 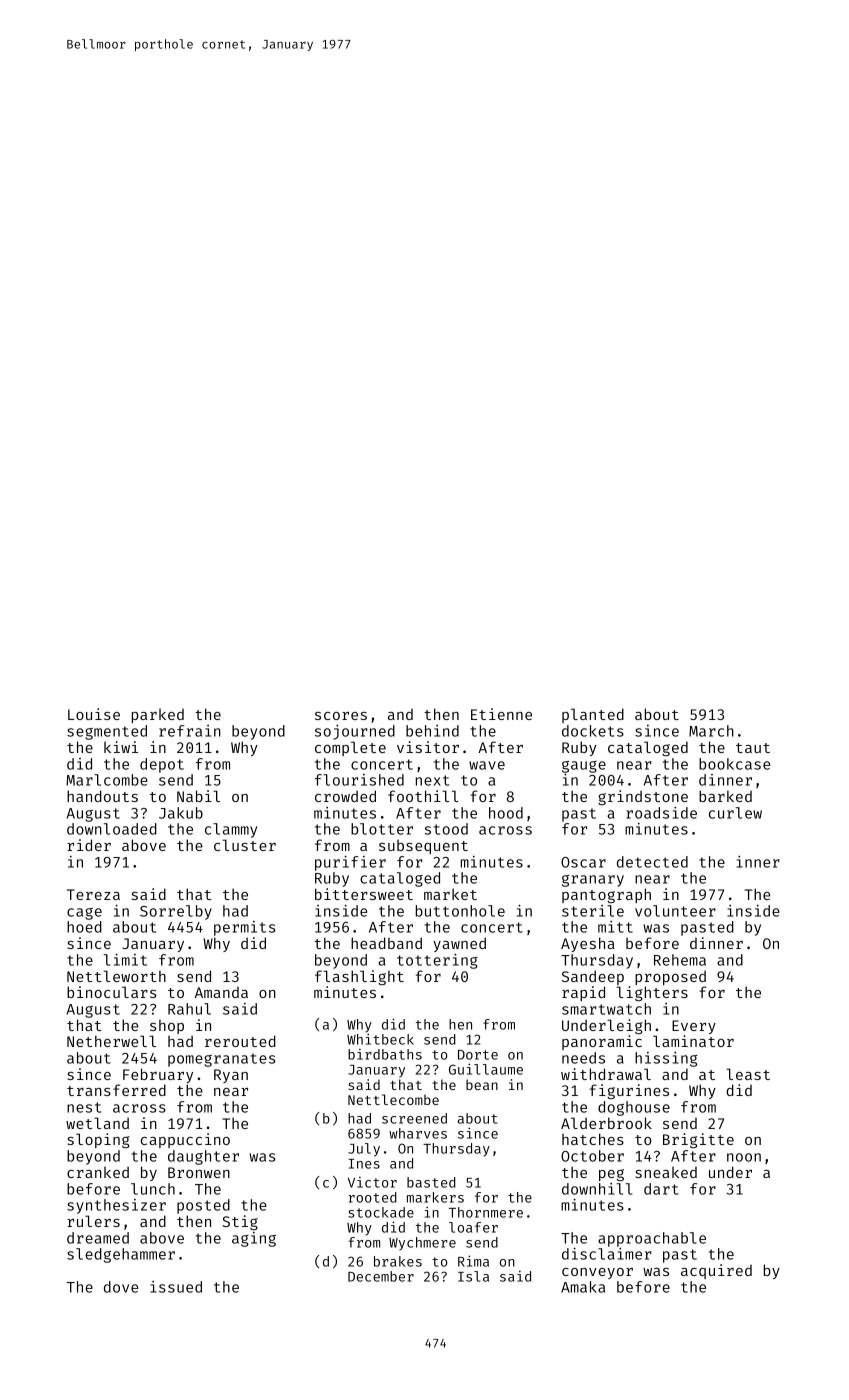 What do you see at coordinates (350, 863) in the page?
I see `purifier` at bounding box center [350, 863].
